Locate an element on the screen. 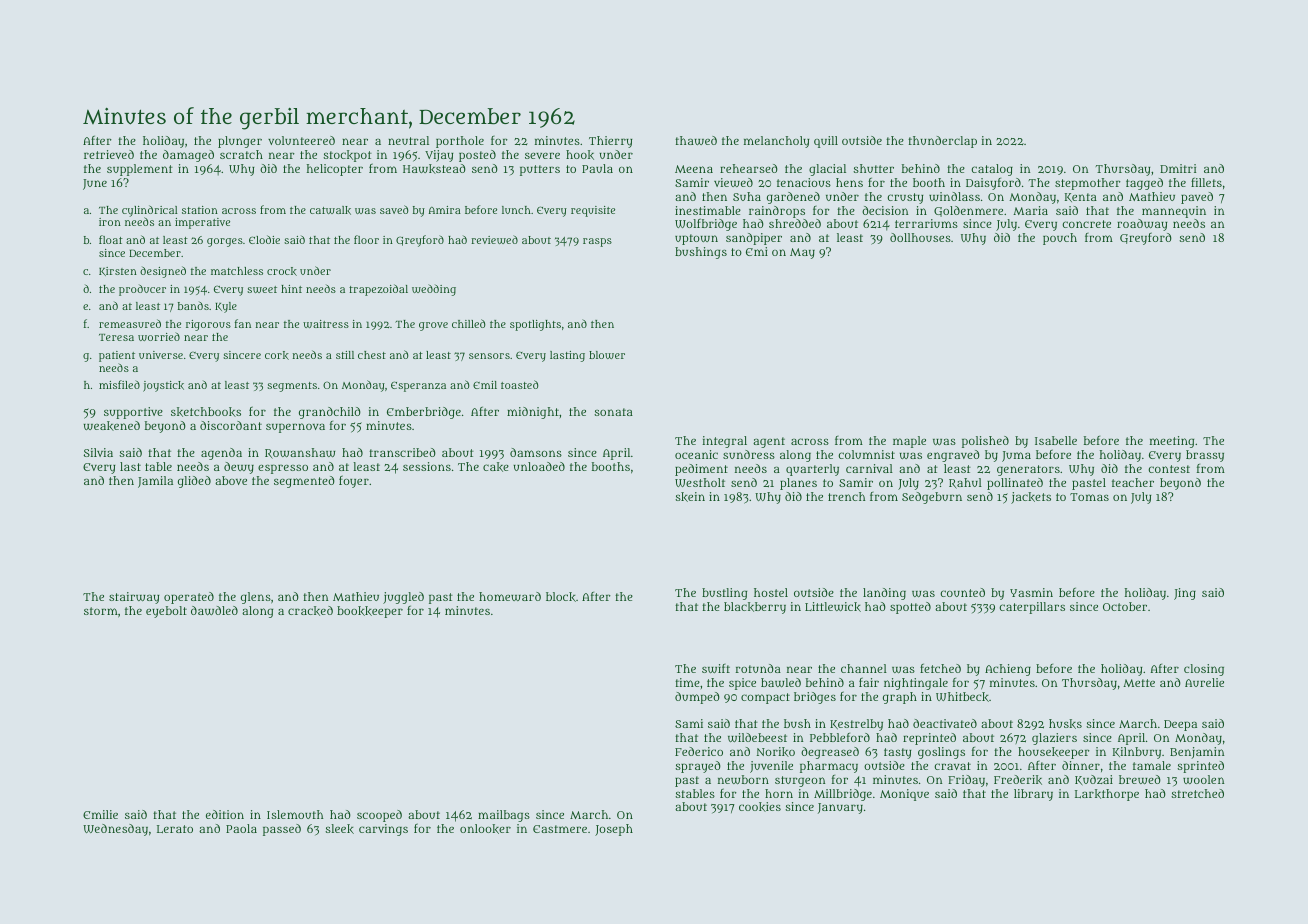 The height and width of the screenshot is (924, 1308). Tomas is located at coordinates (1089, 497).
